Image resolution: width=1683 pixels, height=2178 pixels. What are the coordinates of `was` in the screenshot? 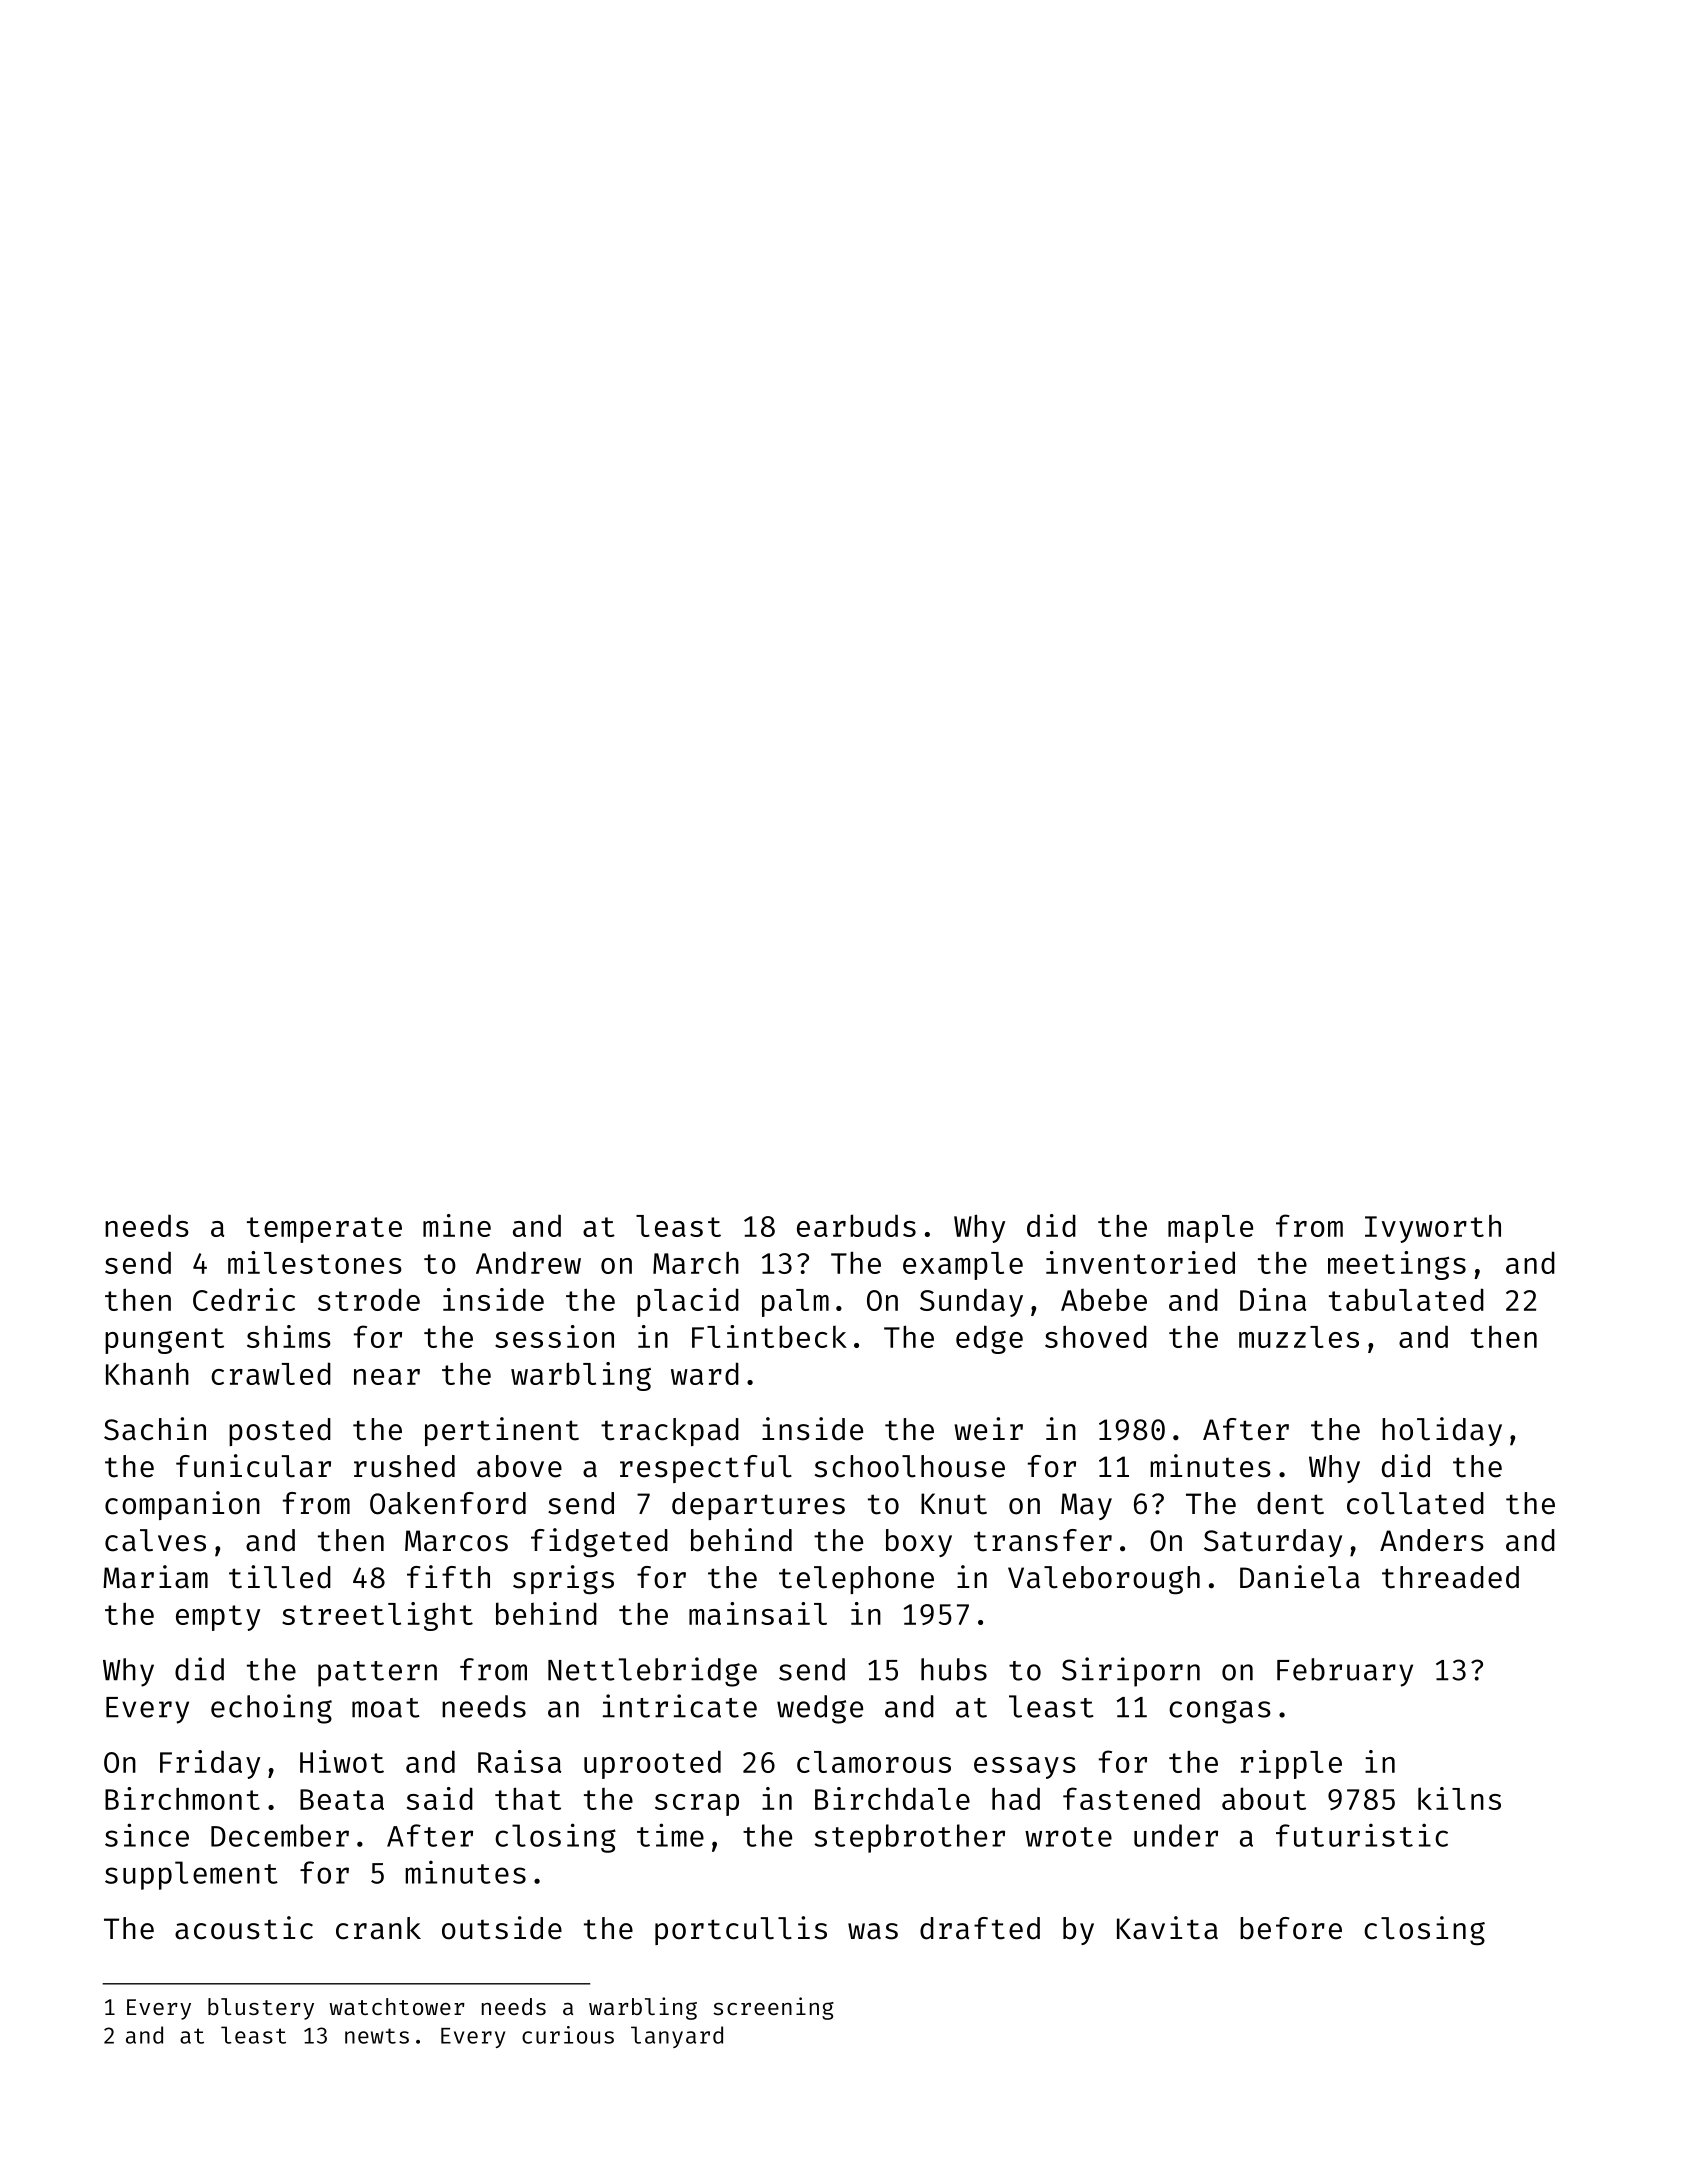 It's located at (873, 1931).
